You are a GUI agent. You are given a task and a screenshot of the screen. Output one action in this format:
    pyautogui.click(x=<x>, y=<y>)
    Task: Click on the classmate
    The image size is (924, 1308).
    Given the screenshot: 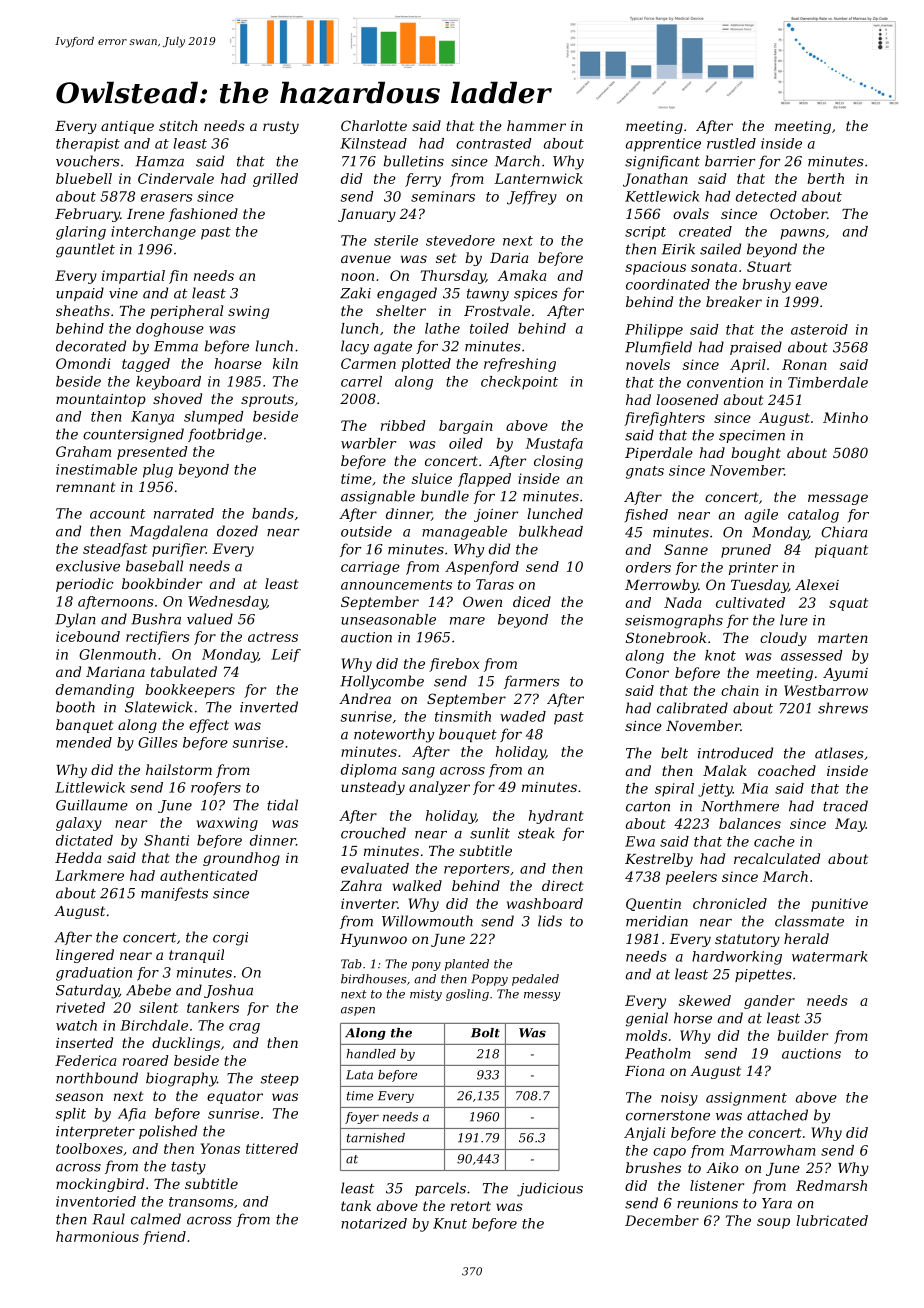 What is the action you would take?
    pyautogui.click(x=809, y=921)
